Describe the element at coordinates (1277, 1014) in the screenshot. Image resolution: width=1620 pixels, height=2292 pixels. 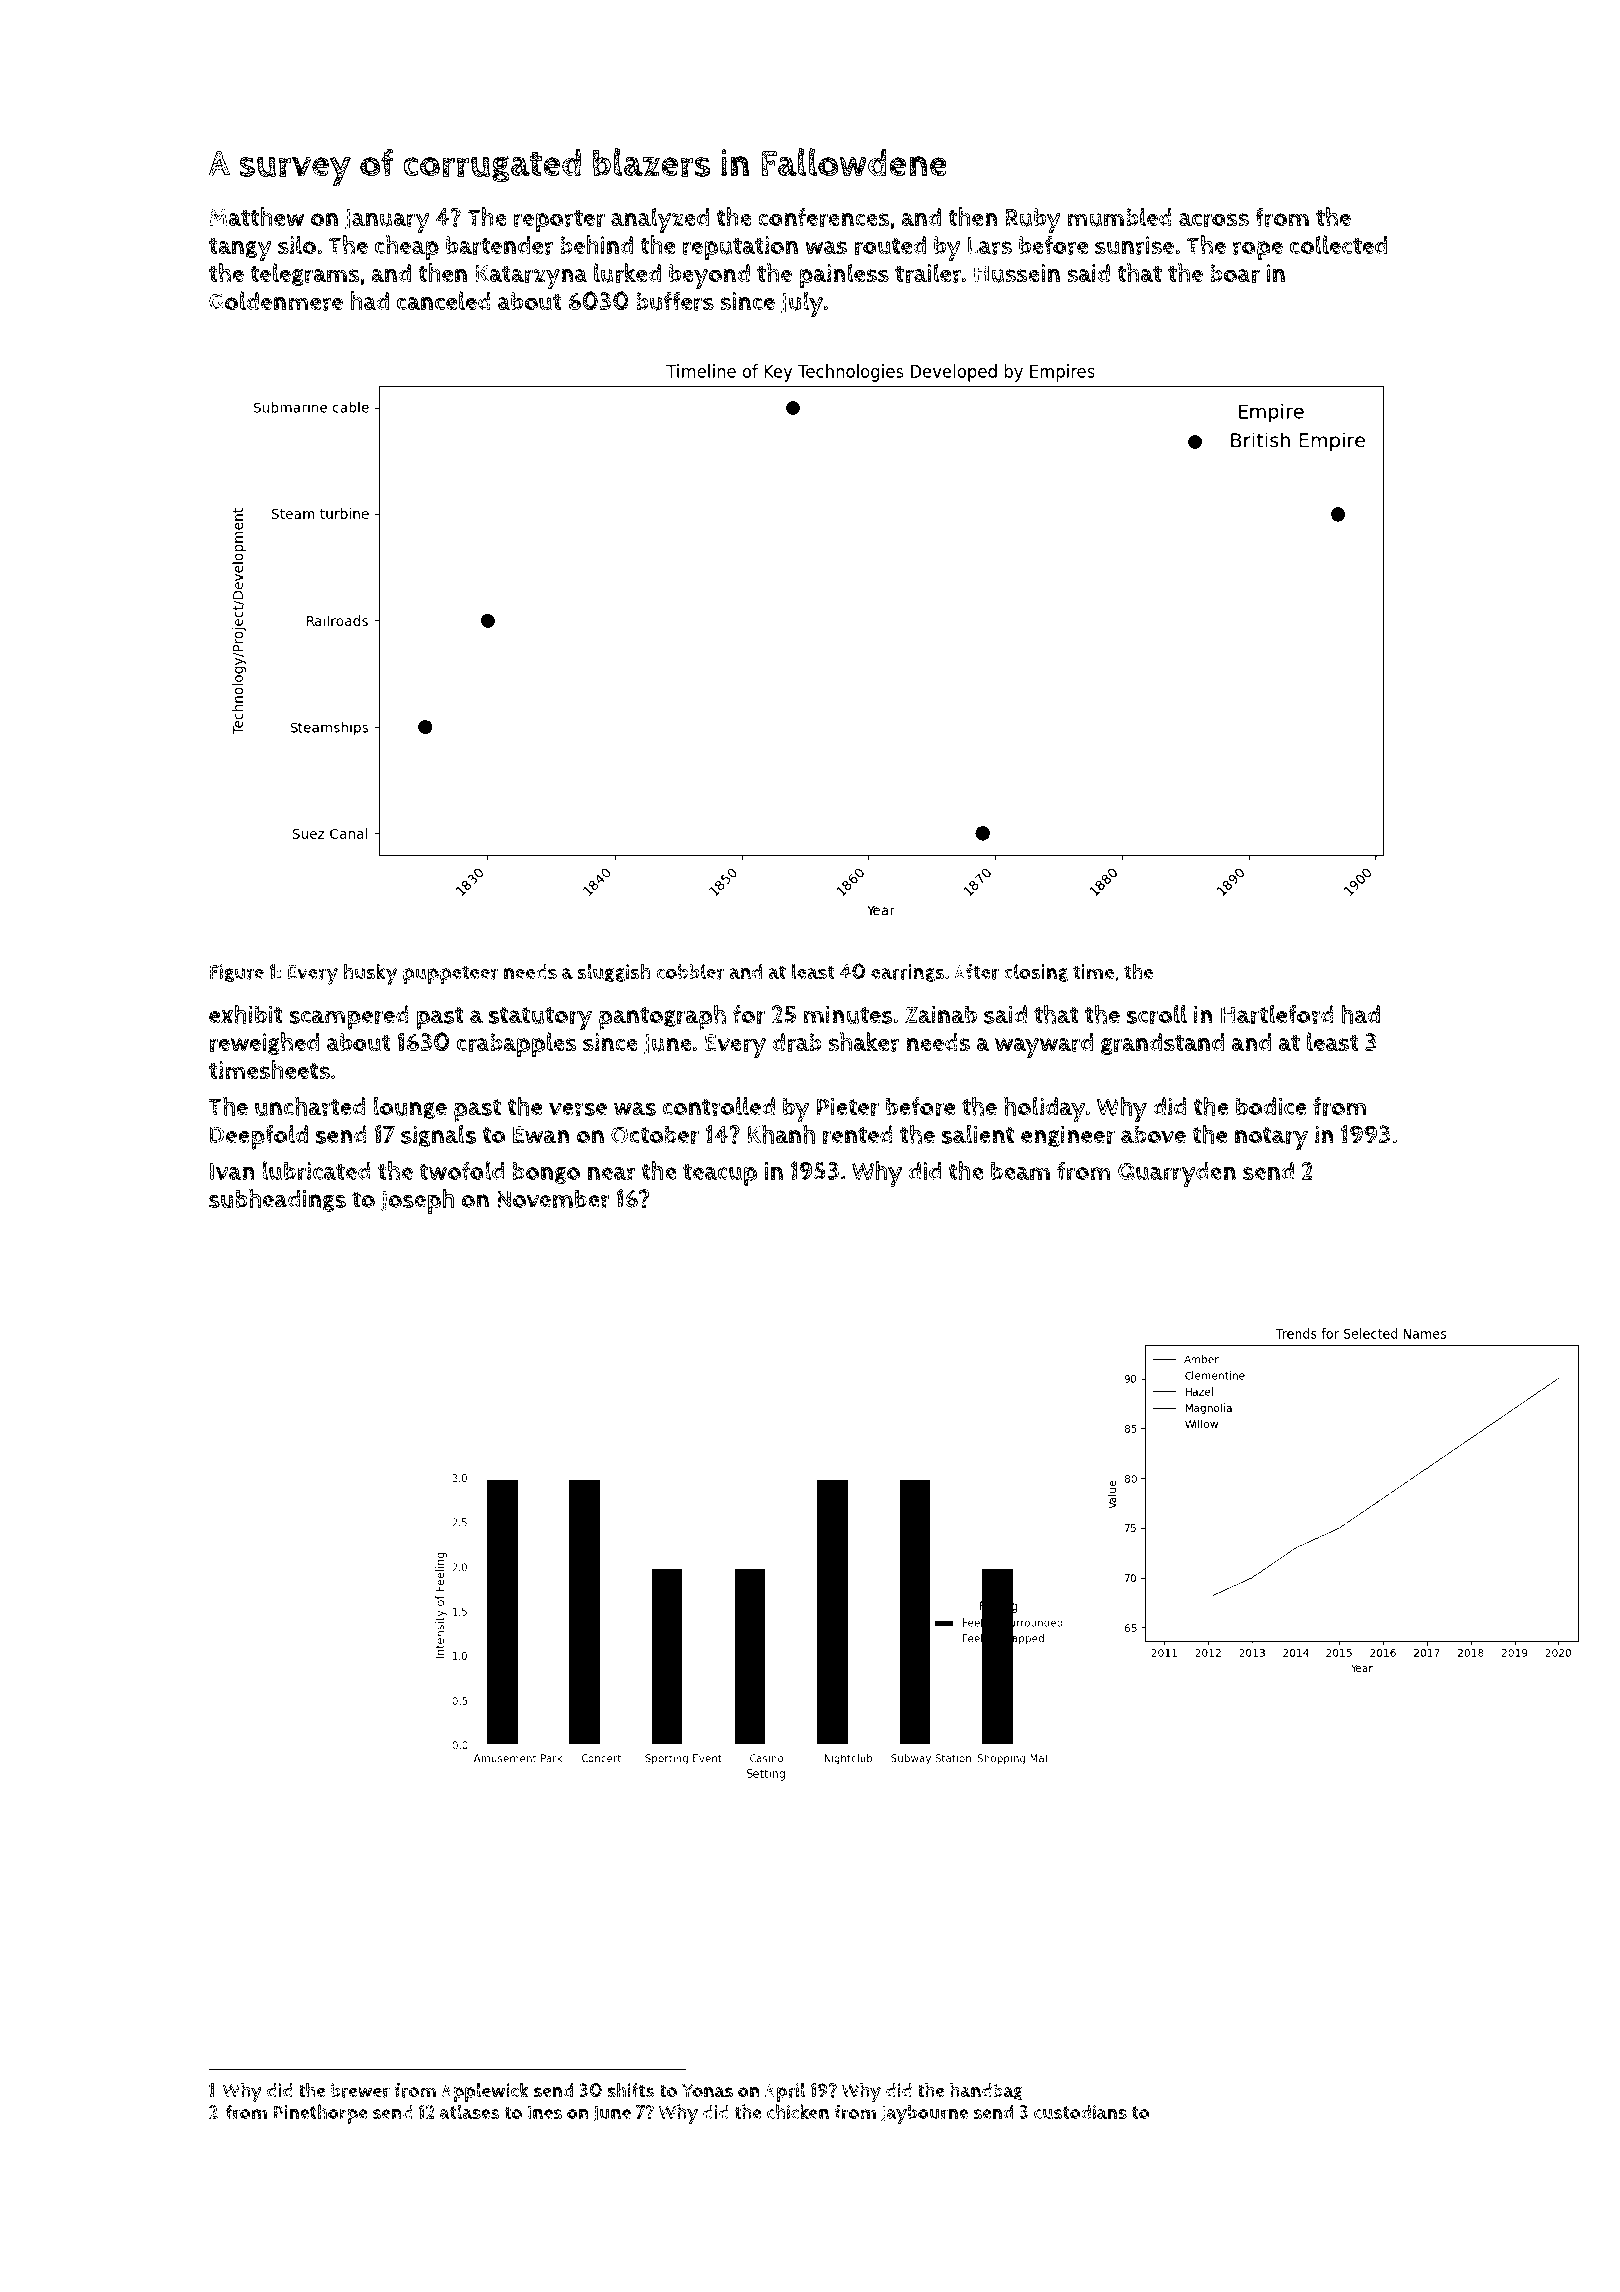
I see `Hartleford` at that location.
